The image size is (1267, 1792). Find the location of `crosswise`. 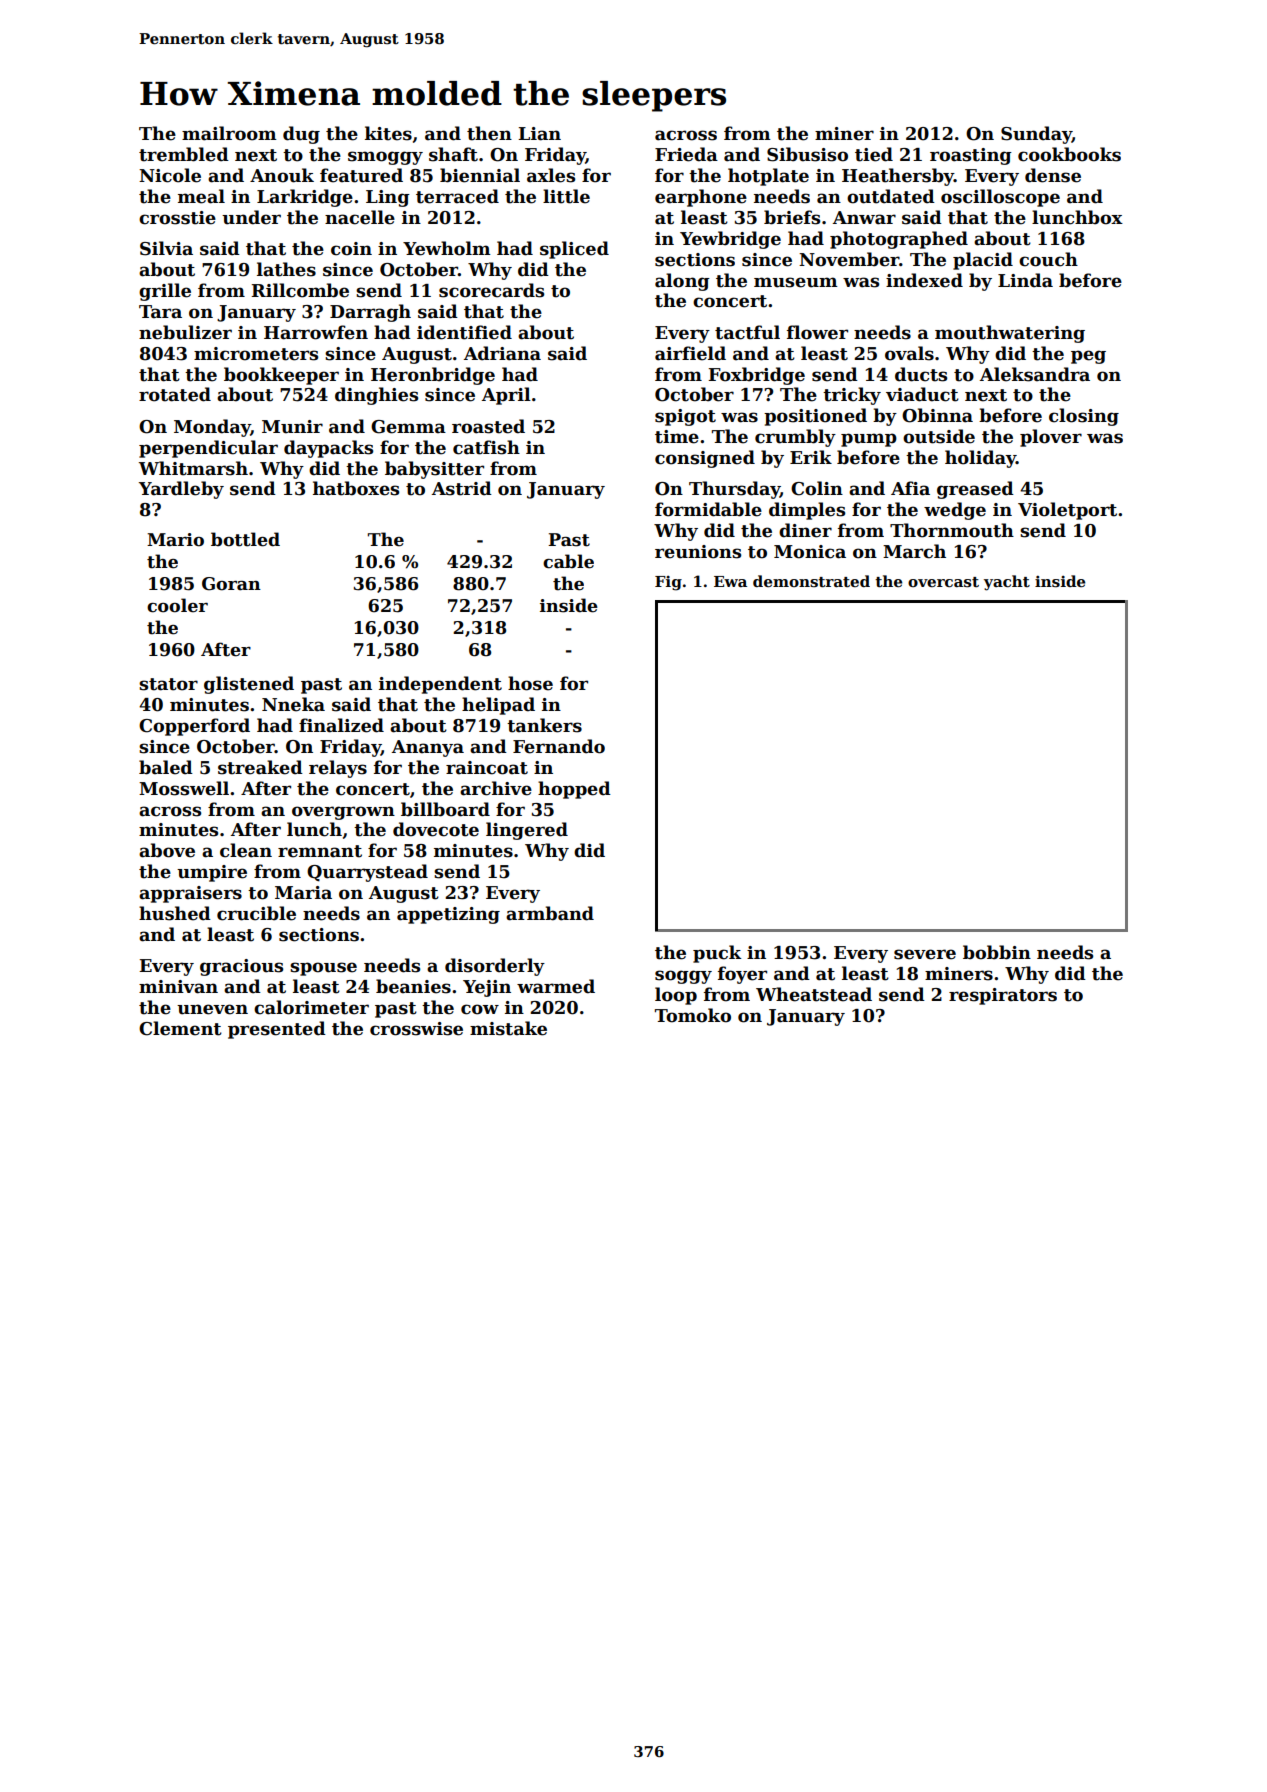

crosswise is located at coordinates (416, 1029).
